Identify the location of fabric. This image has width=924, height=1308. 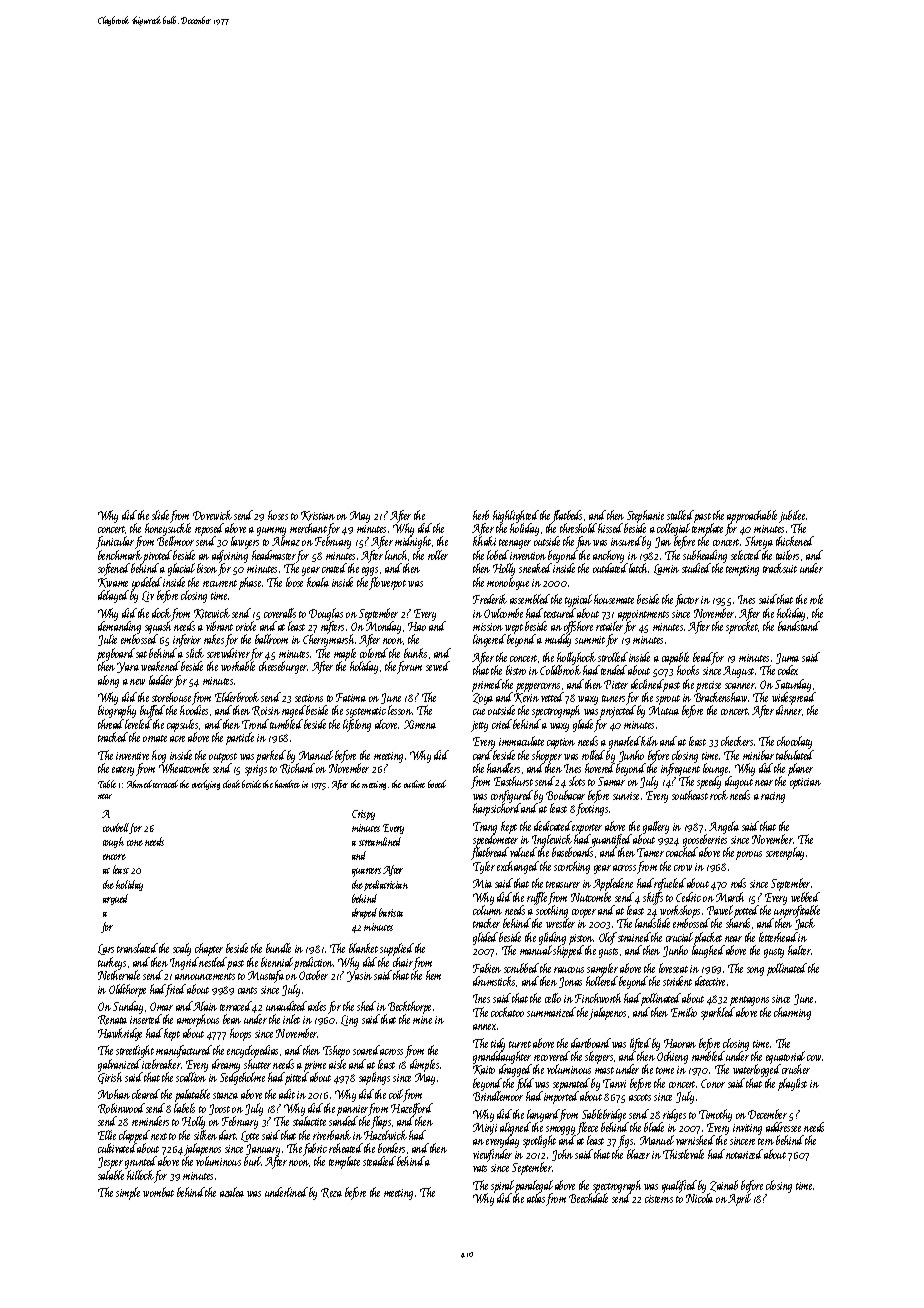
(315, 1150).
